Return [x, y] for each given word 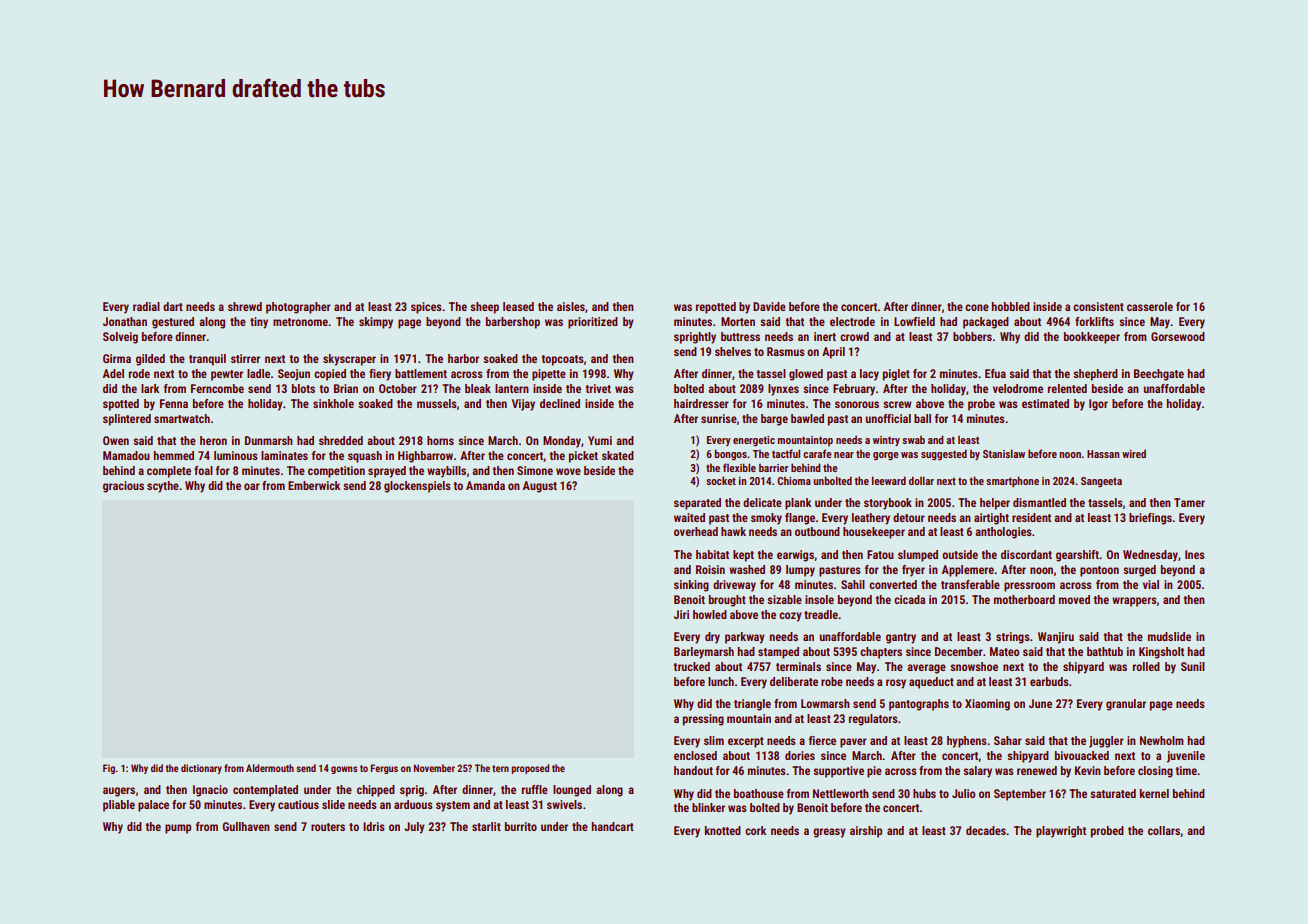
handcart [612, 826]
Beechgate [1159, 375]
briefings [1150, 519]
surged [1139, 571]
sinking [691, 586]
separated [697, 504]
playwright [1061, 832]
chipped [376, 791]
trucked [691, 666]
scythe [163, 487]
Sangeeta [1101, 482]
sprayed [387, 472]
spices [426, 308]
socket [721, 480]
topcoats [562, 360]
